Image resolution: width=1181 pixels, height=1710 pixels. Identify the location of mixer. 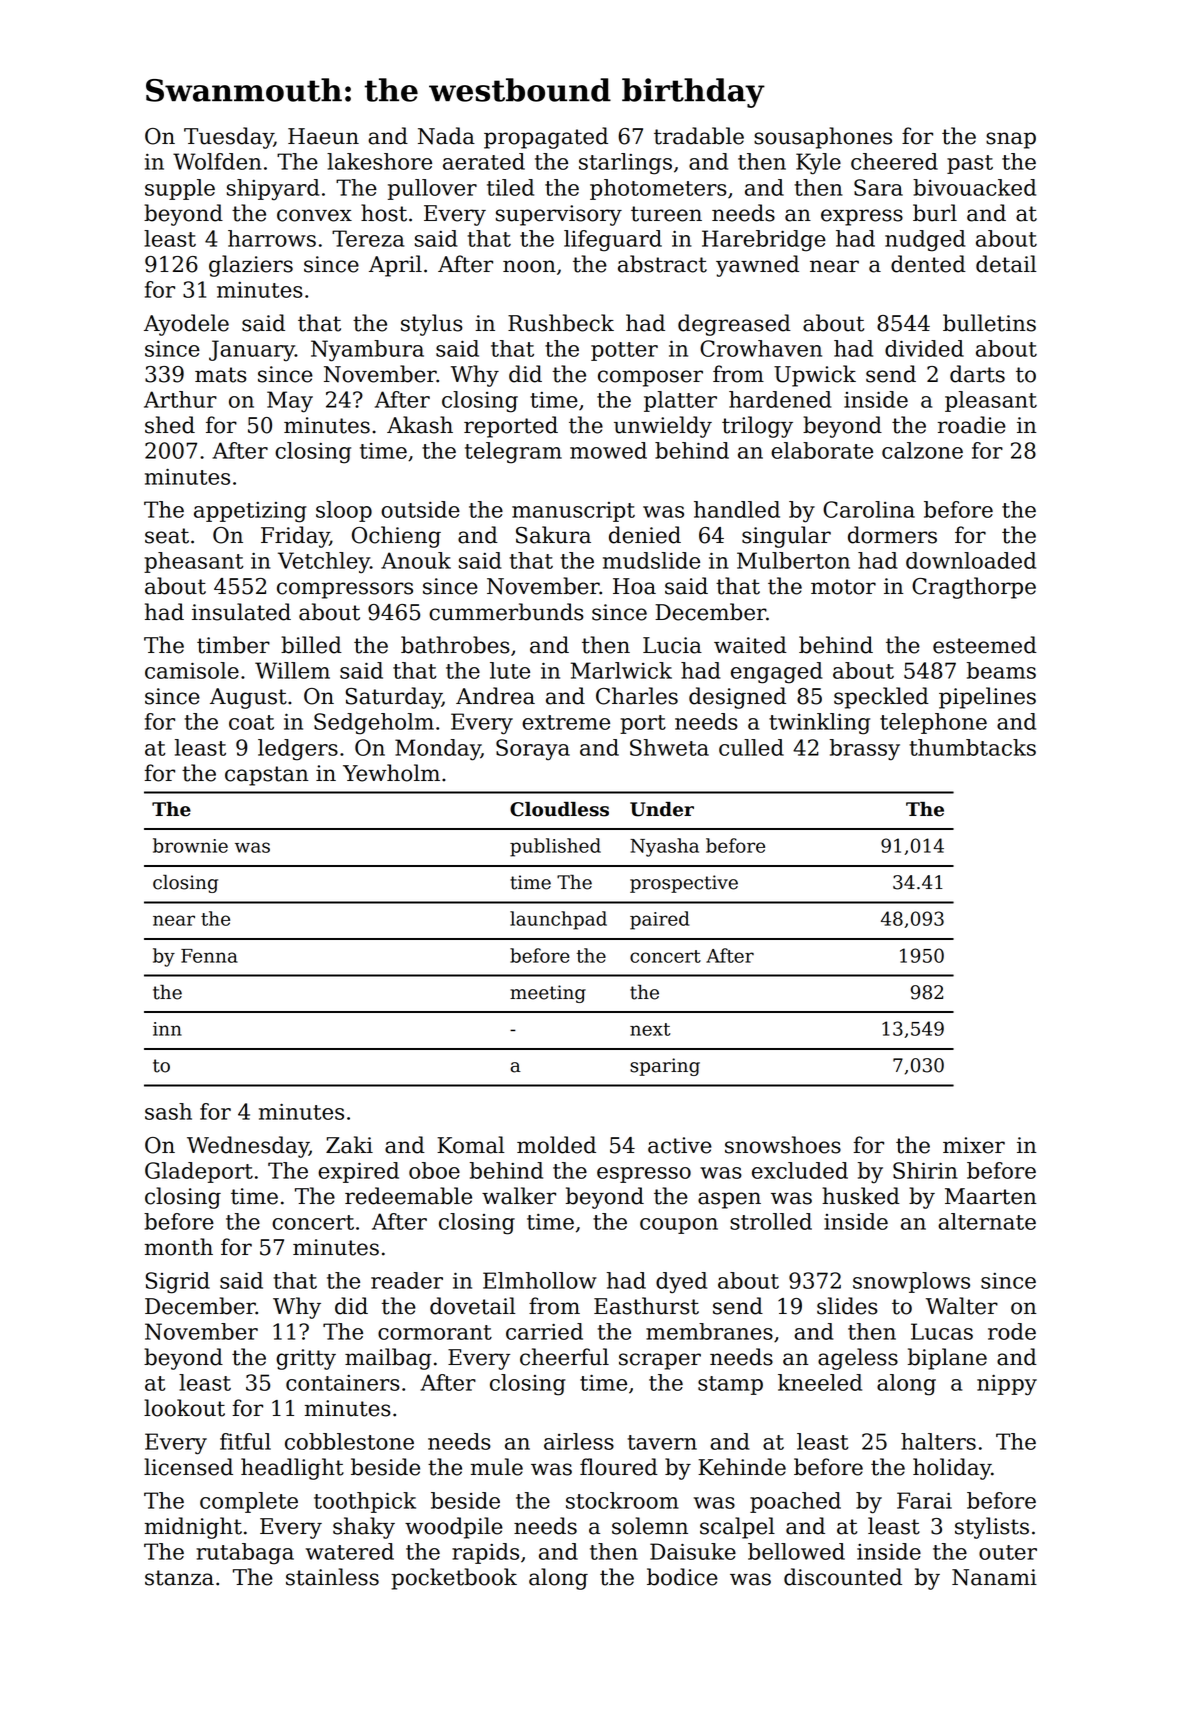
(974, 1145).
